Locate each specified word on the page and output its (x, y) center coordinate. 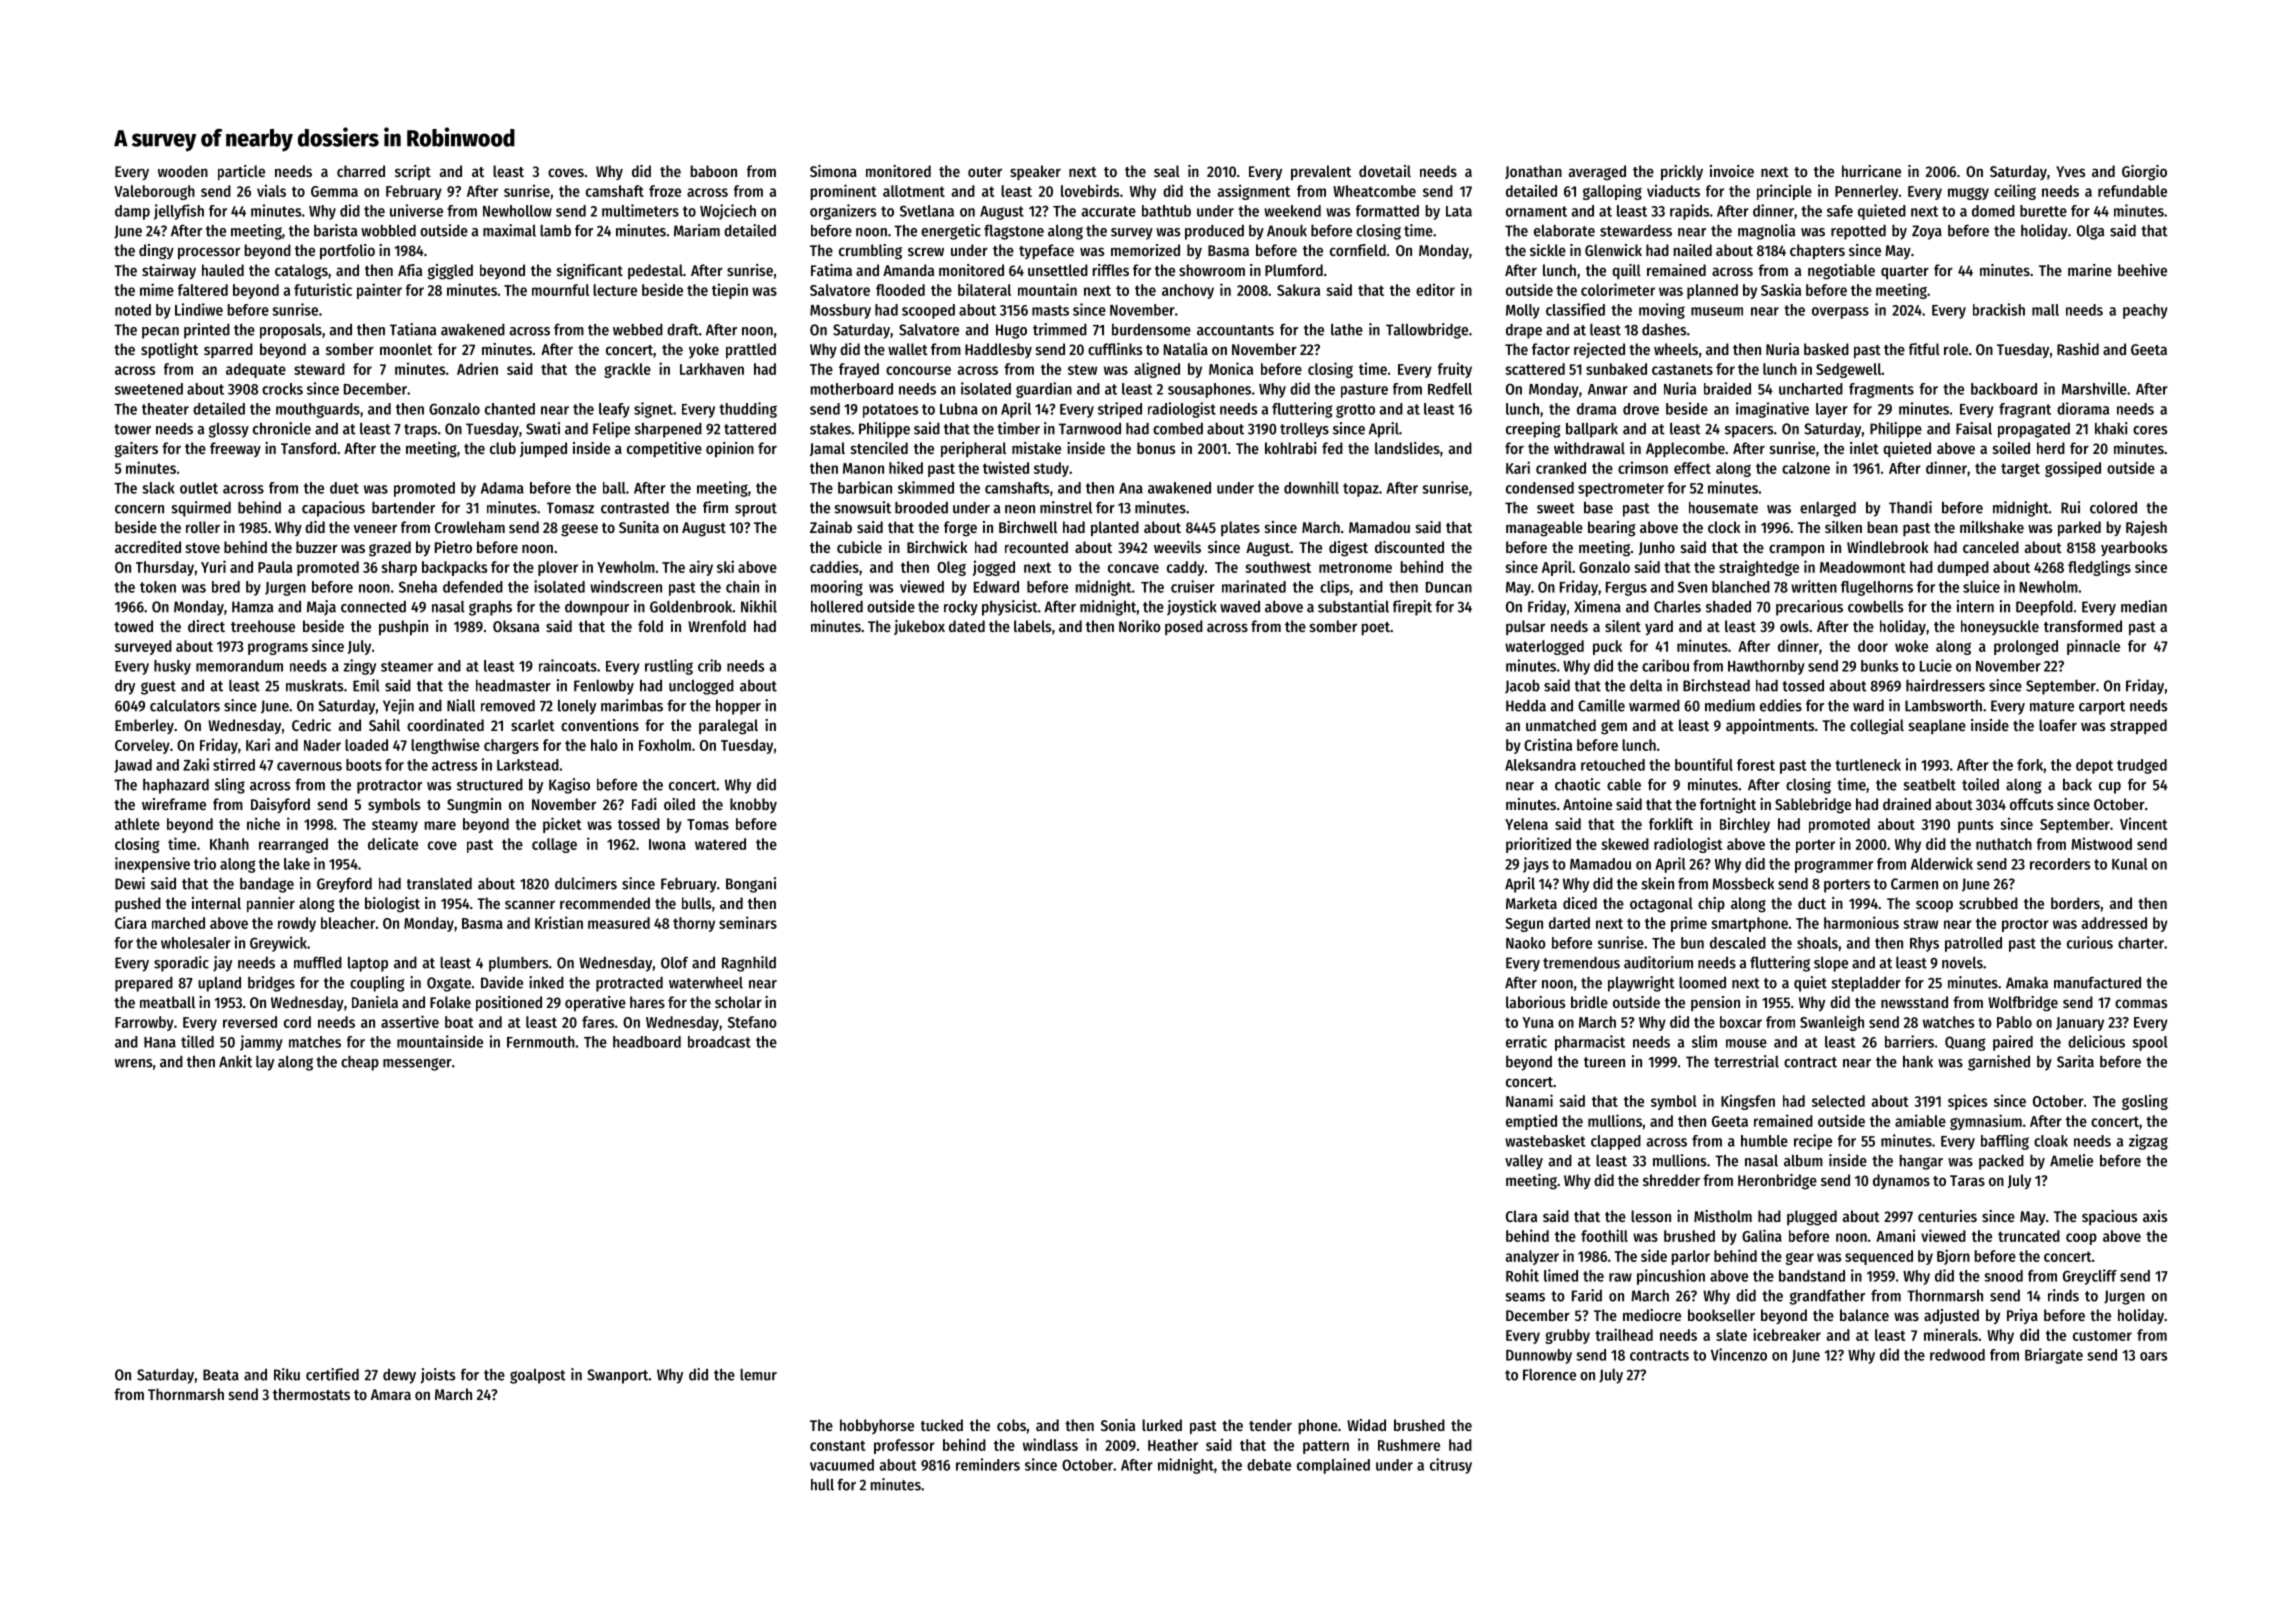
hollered (837, 606)
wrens (133, 1063)
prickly (1682, 173)
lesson (1651, 1216)
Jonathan (1533, 172)
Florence (1549, 1375)
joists (437, 1376)
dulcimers (586, 883)
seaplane (1937, 726)
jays (1536, 865)
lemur (758, 1375)
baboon (714, 171)
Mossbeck (1743, 884)
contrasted (635, 508)
